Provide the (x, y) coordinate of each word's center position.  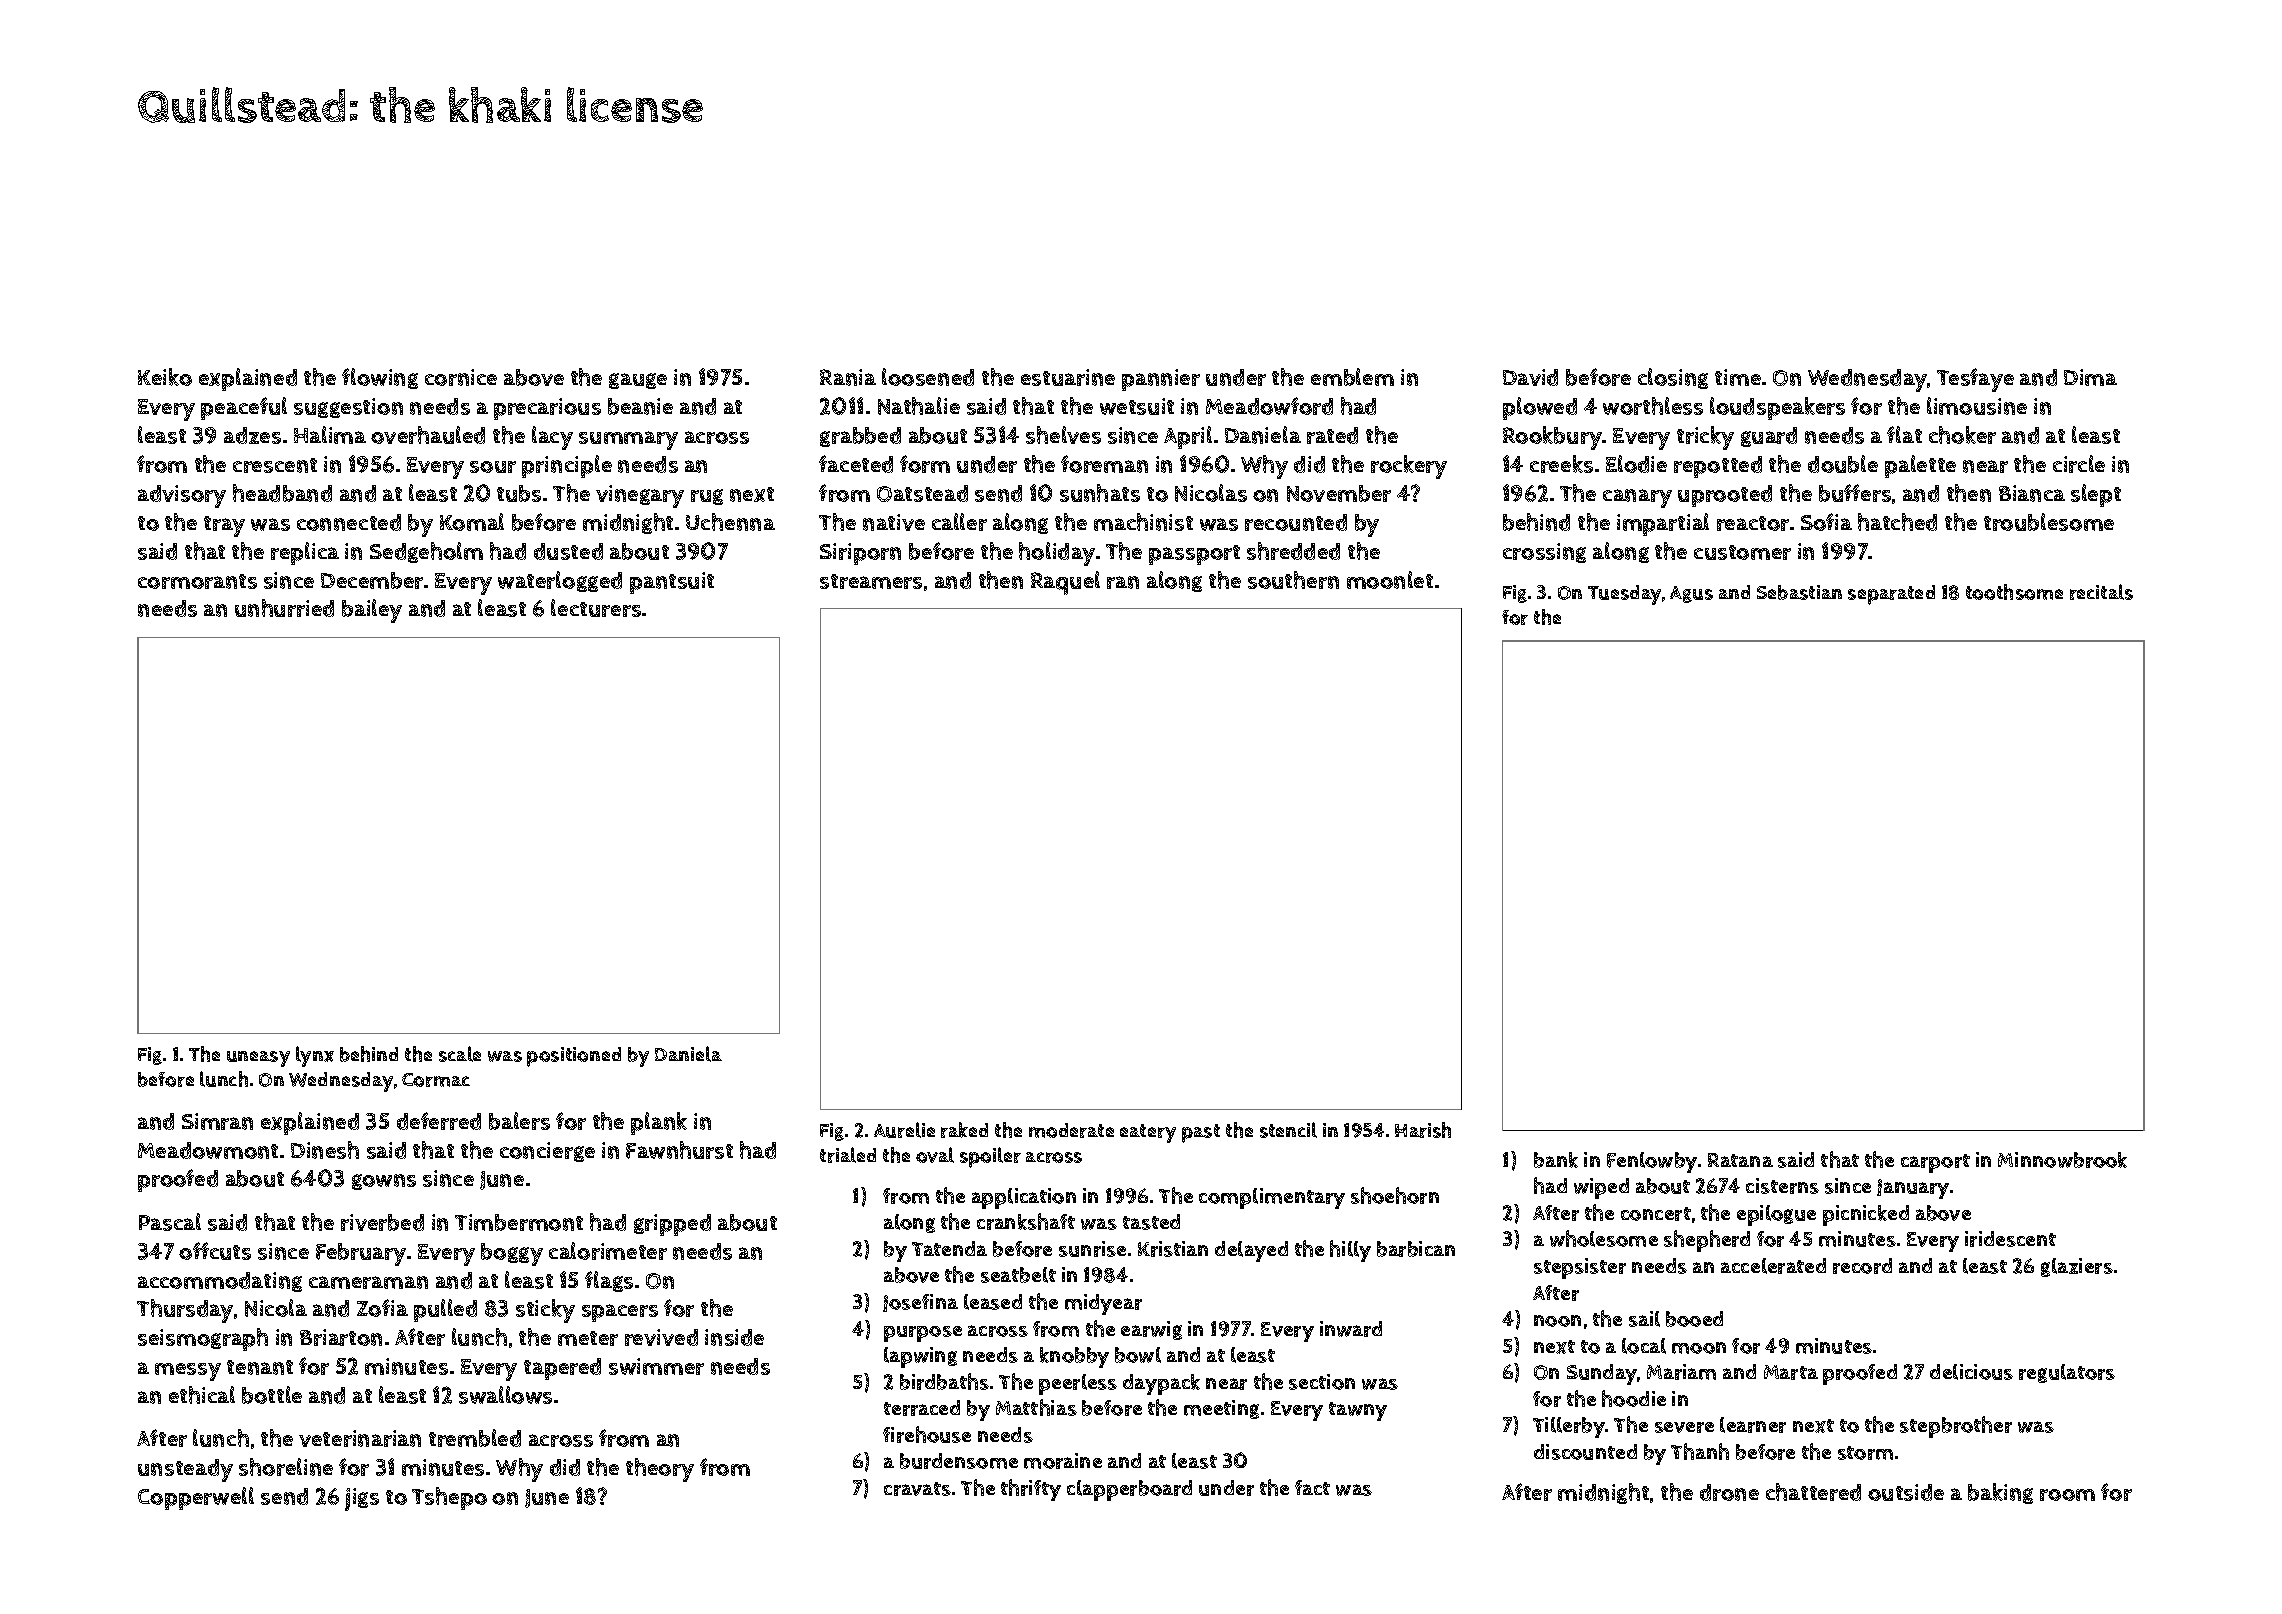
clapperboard (1129, 1490)
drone (1729, 1492)
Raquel (1065, 583)
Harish (1423, 1130)
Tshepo (449, 1498)
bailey (372, 611)
